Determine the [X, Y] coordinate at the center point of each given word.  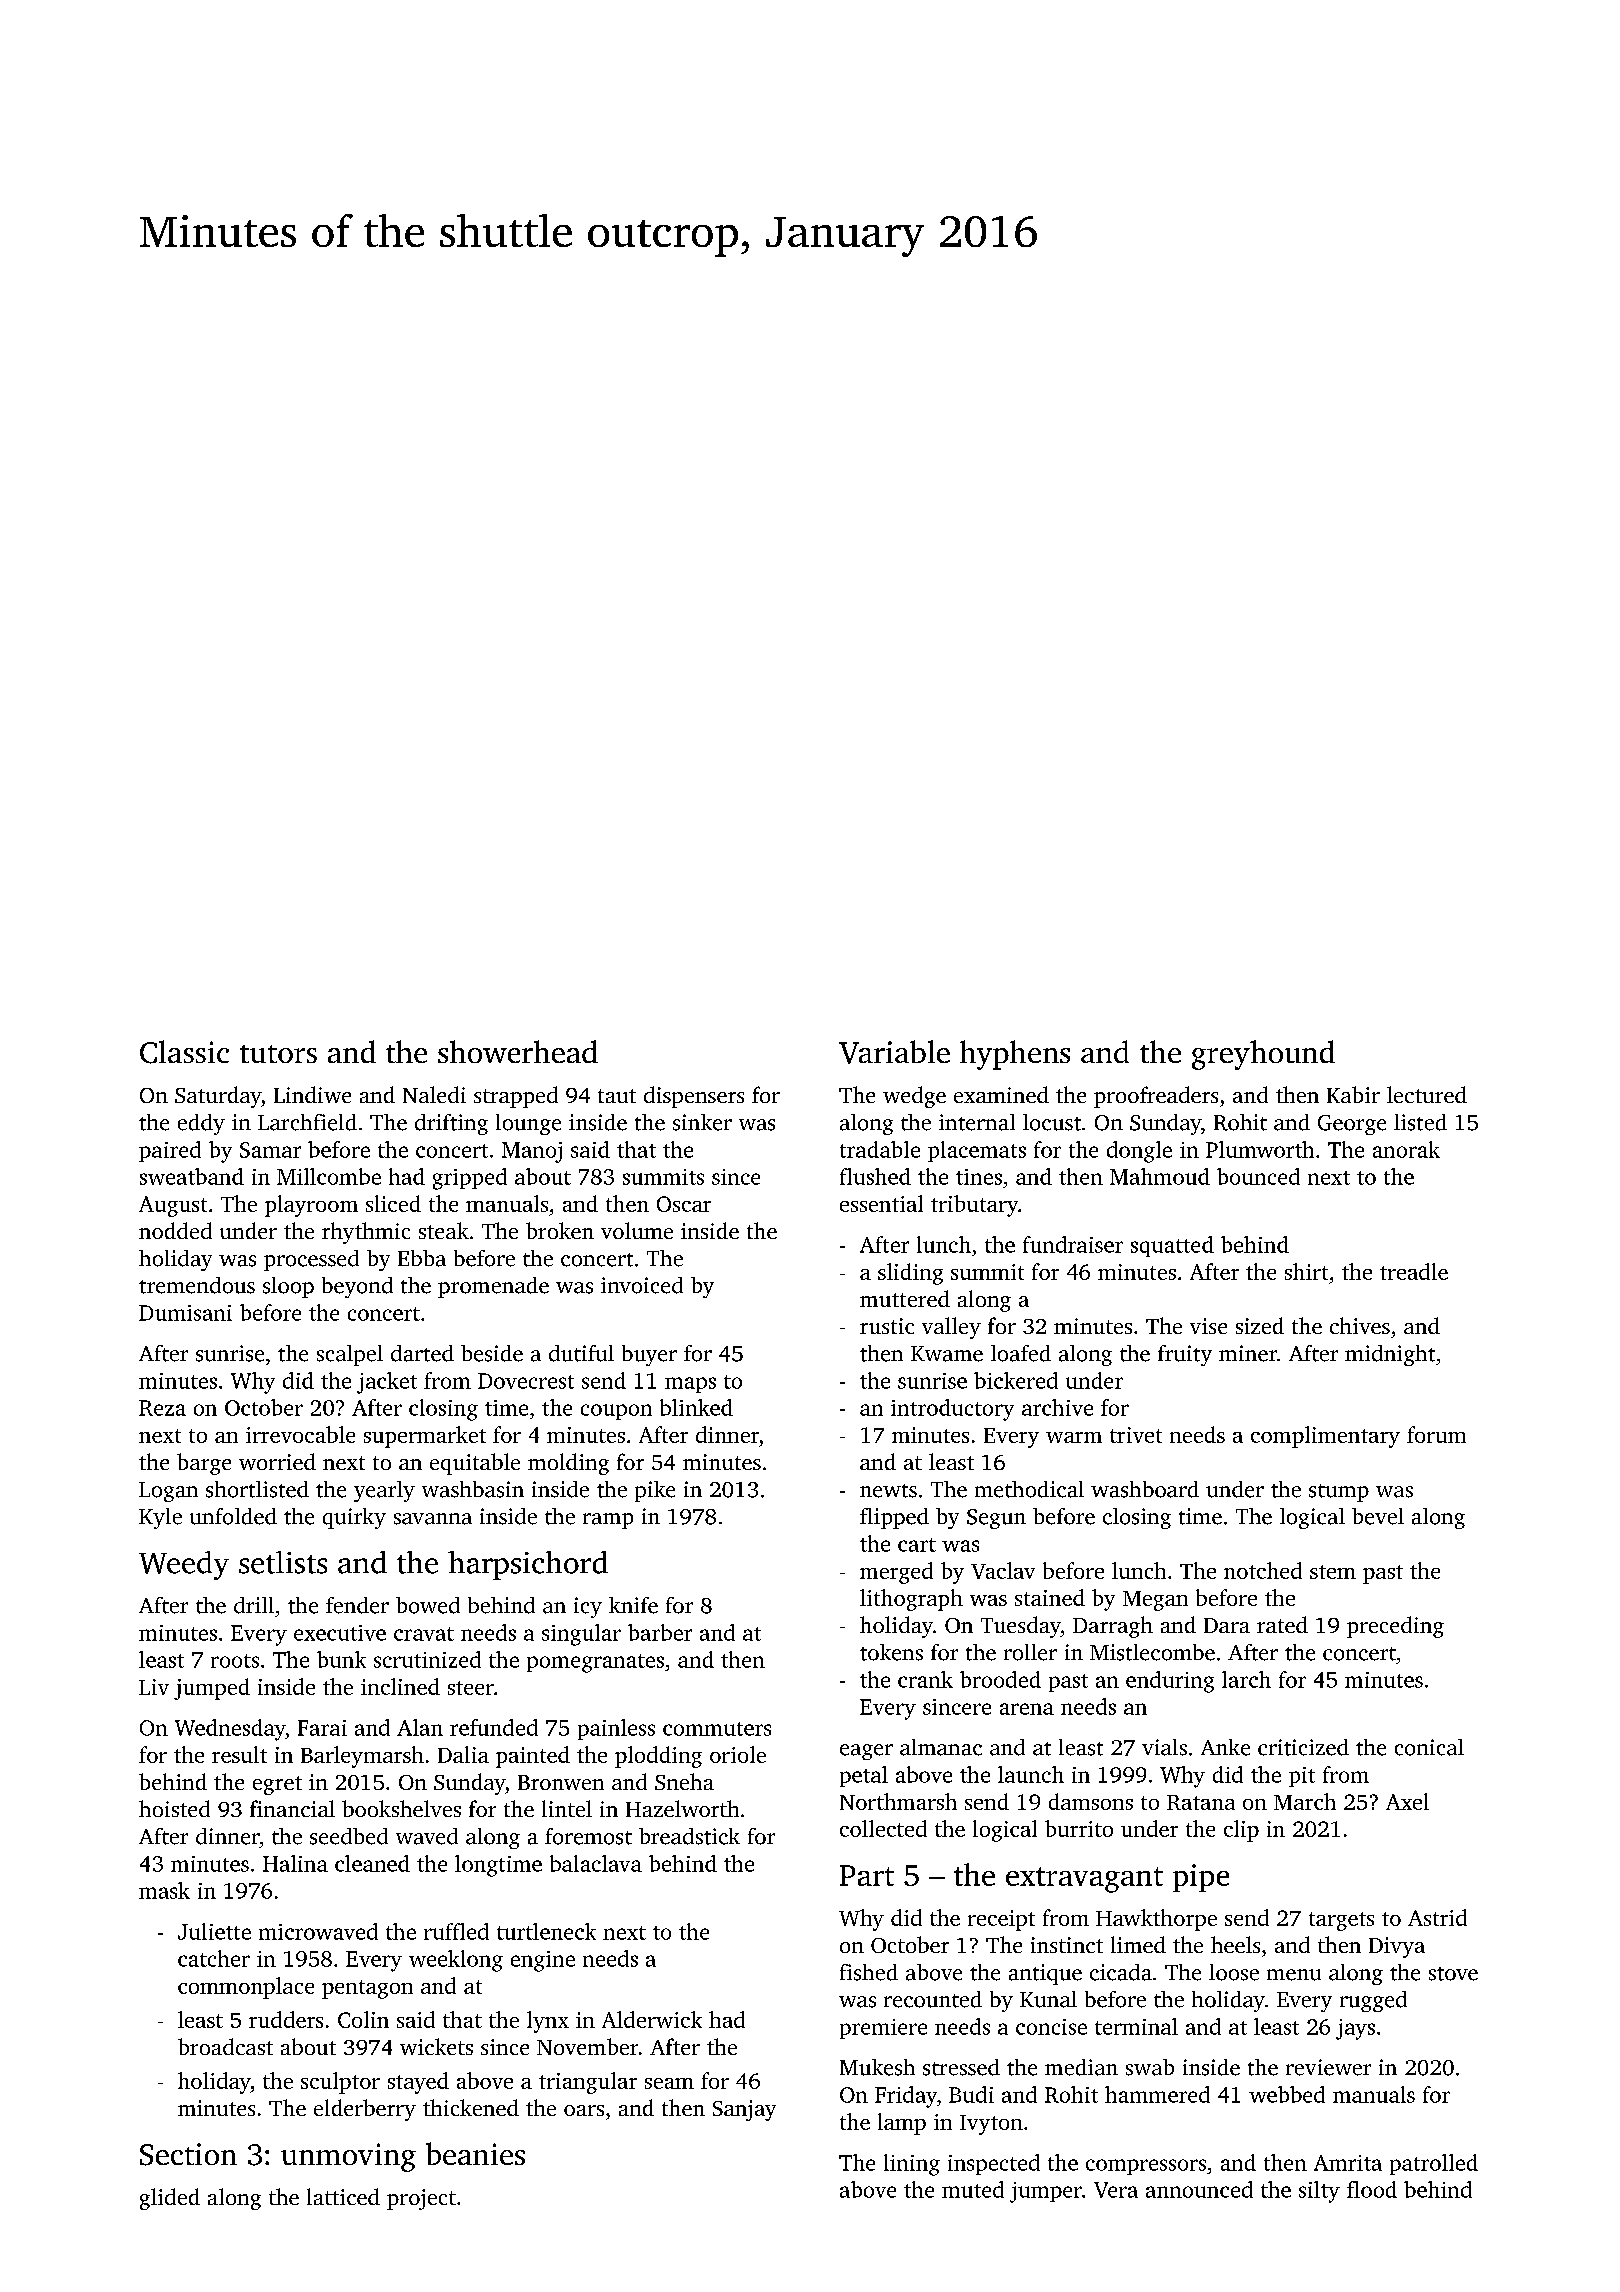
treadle [1414, 1271]
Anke [1225, 1747]
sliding [910, 1274]
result [239, 1754]
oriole [738, 1754]
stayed [418, 2083]
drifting [451, 1124]
